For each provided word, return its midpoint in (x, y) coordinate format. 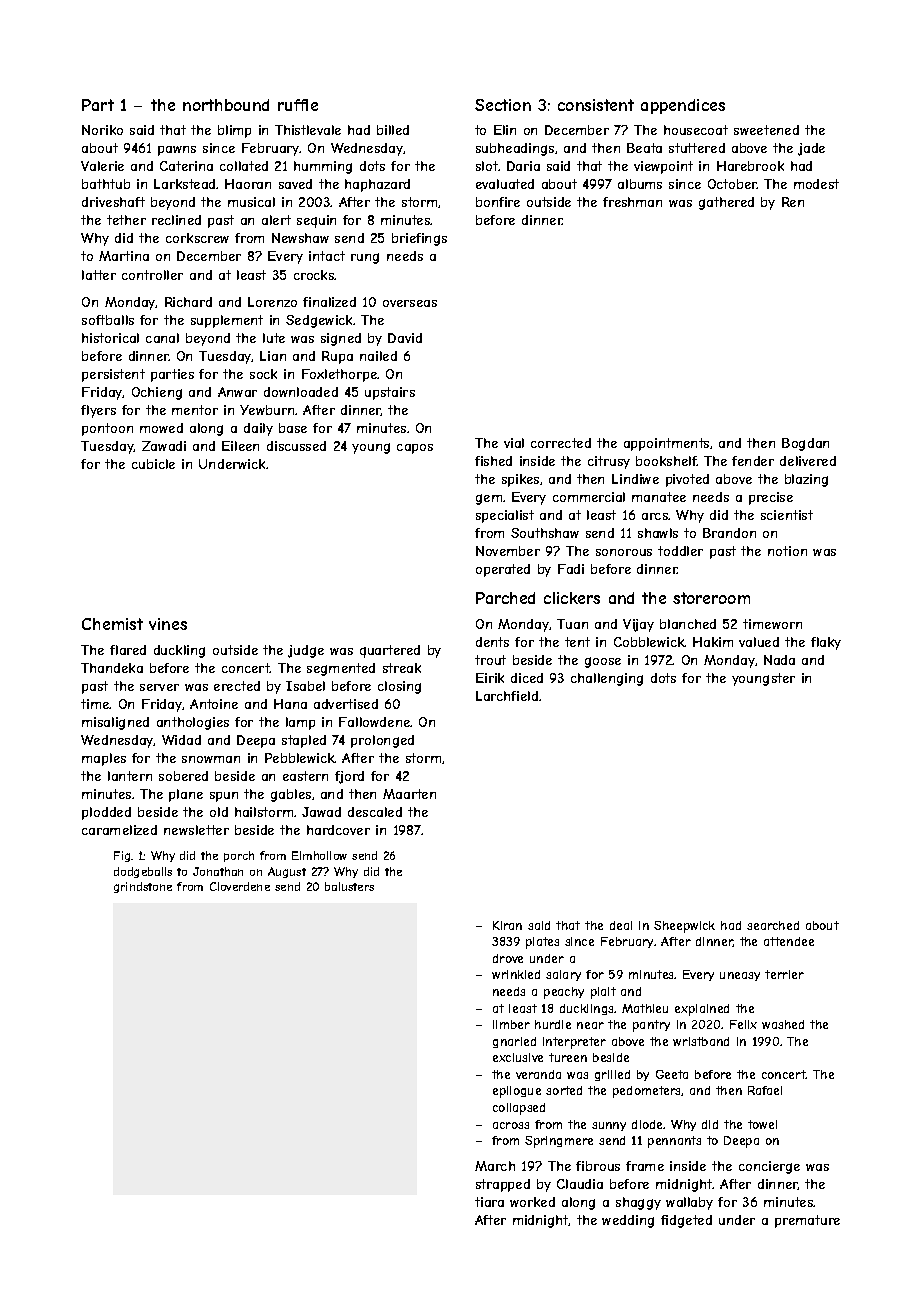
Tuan (572, 624)
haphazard (377, 185)
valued (759, 642)
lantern (130, 776)
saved (295, 184)
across (511, 1125)
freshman (632, 202)
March (495, 1166)
